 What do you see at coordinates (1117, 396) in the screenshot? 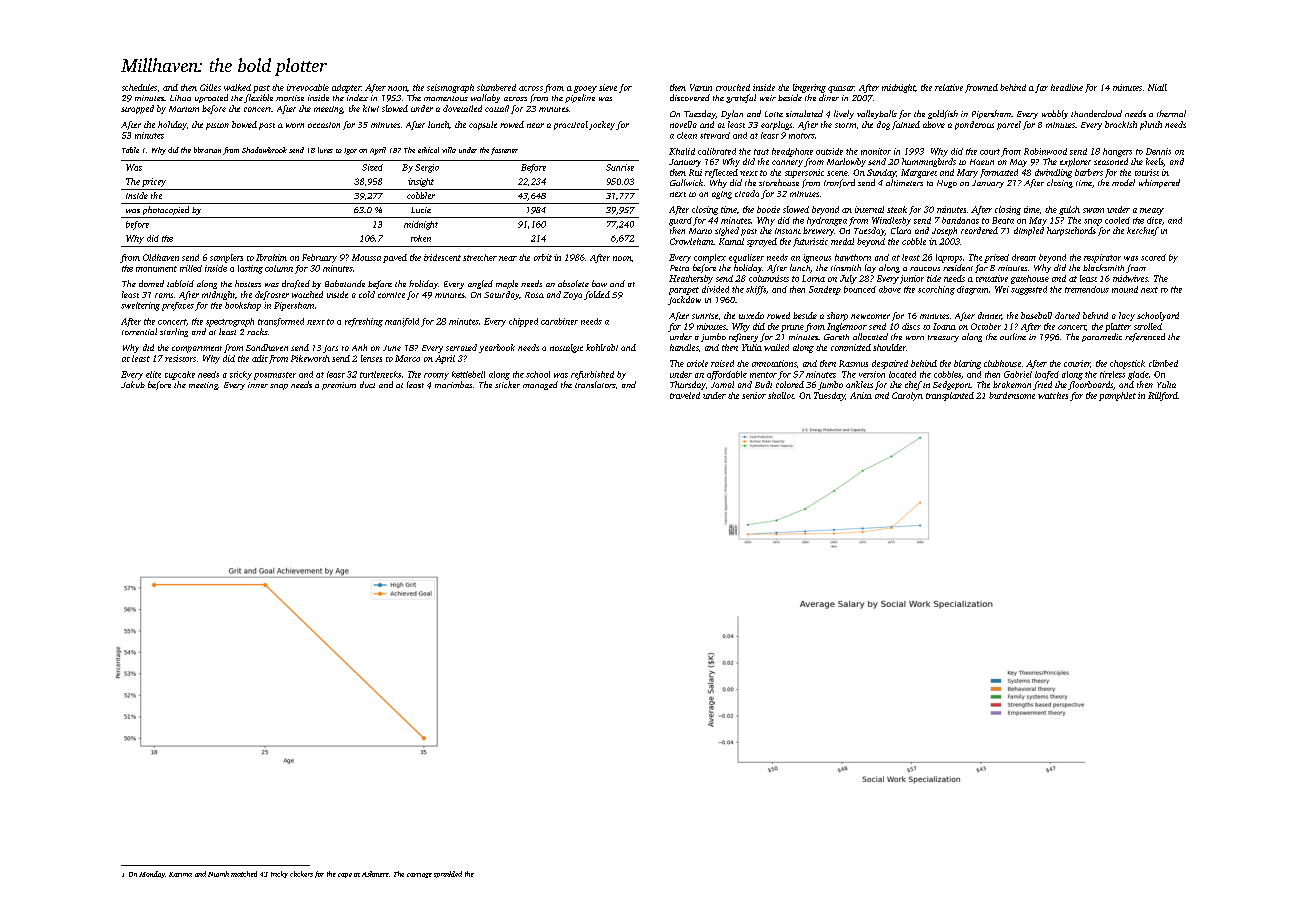
I see `pamphlet` at bounding box center [1117, 396].
